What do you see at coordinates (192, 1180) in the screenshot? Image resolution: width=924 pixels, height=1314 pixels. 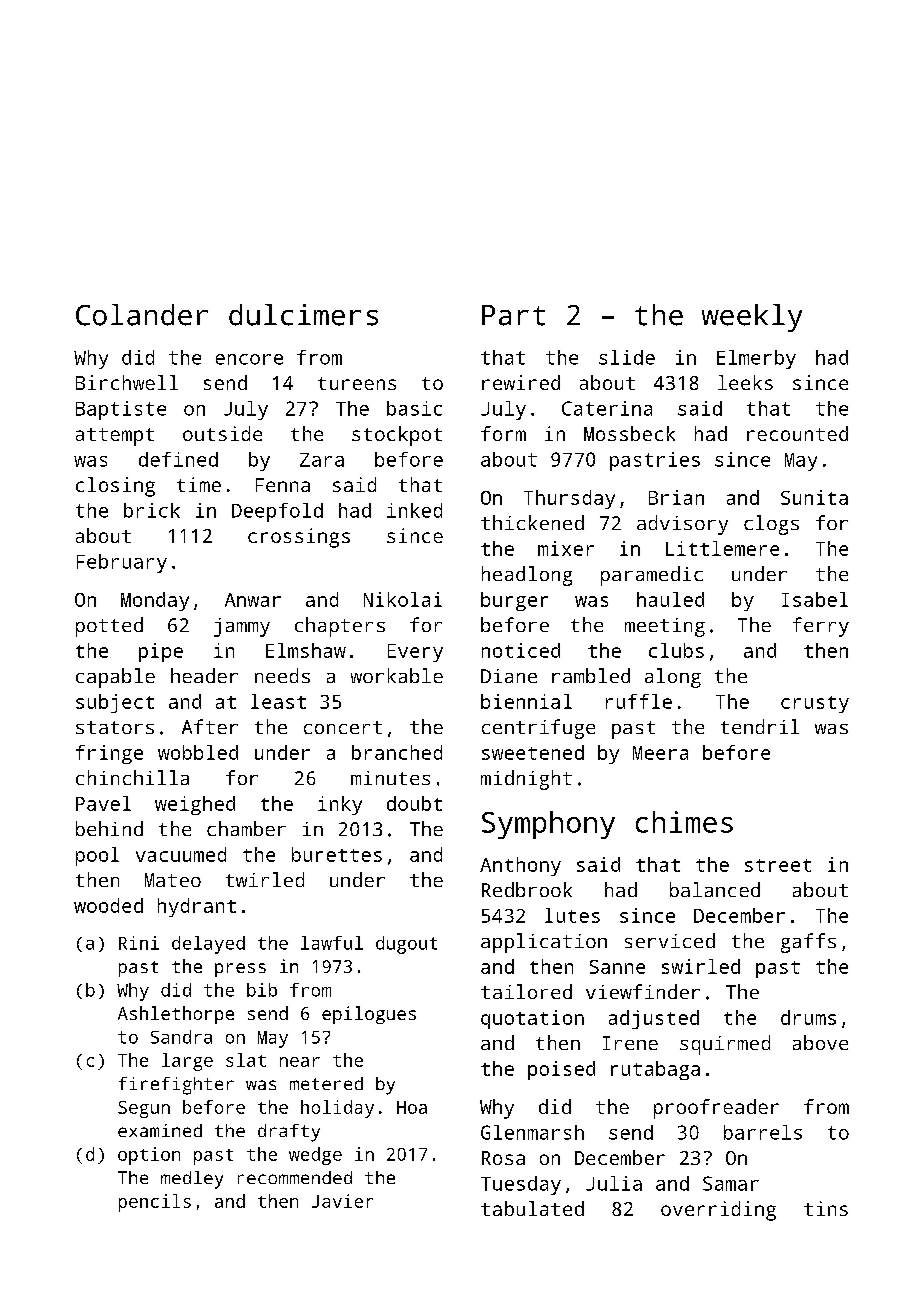 I see `medley` at bounding box center [192, 1180].
